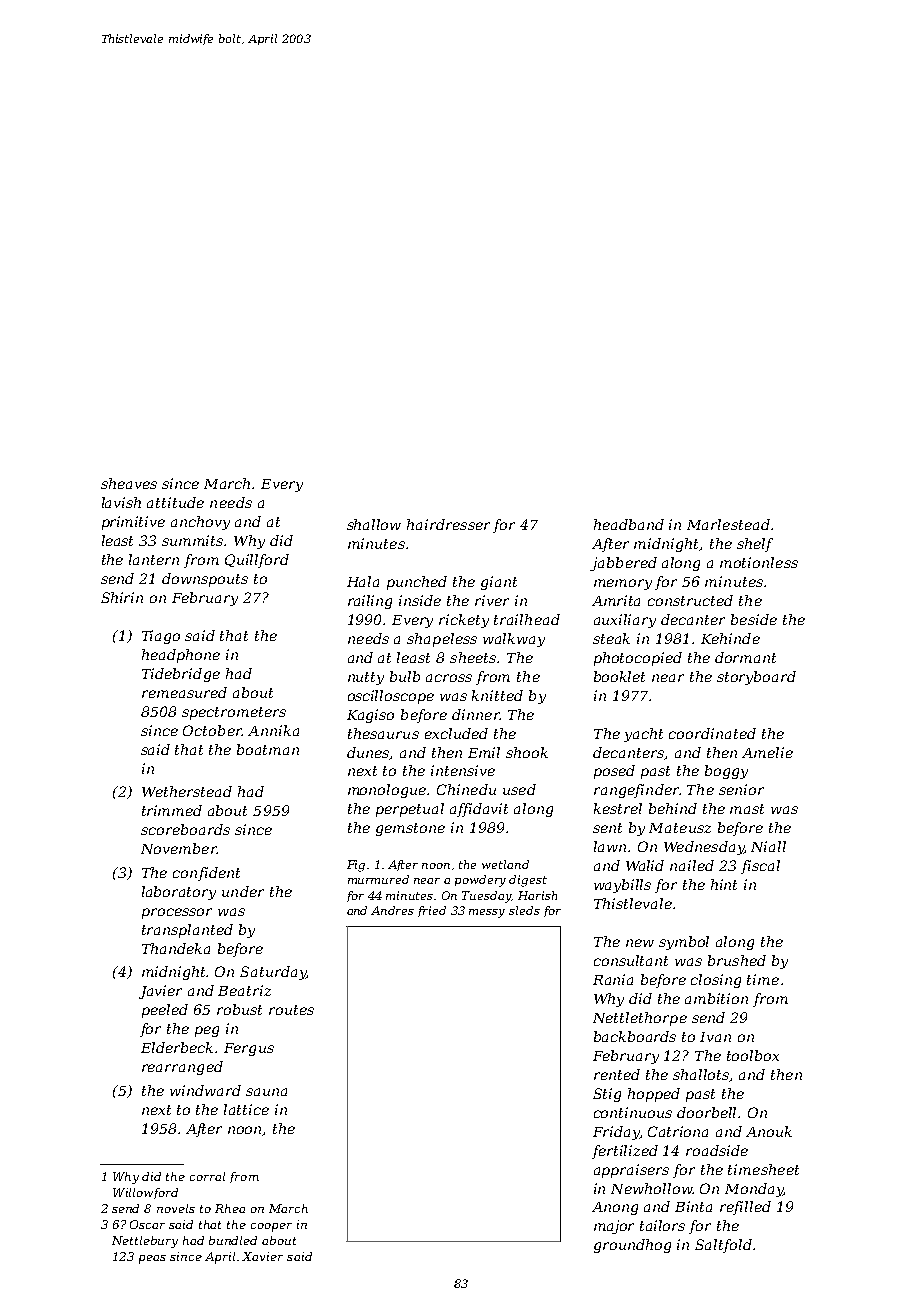 This screenshot has height=1316, width=908. What do you see at coordinates (262, 1256) in the screenshot?
I see `Xavier` at bounding box center [262, 1256].
